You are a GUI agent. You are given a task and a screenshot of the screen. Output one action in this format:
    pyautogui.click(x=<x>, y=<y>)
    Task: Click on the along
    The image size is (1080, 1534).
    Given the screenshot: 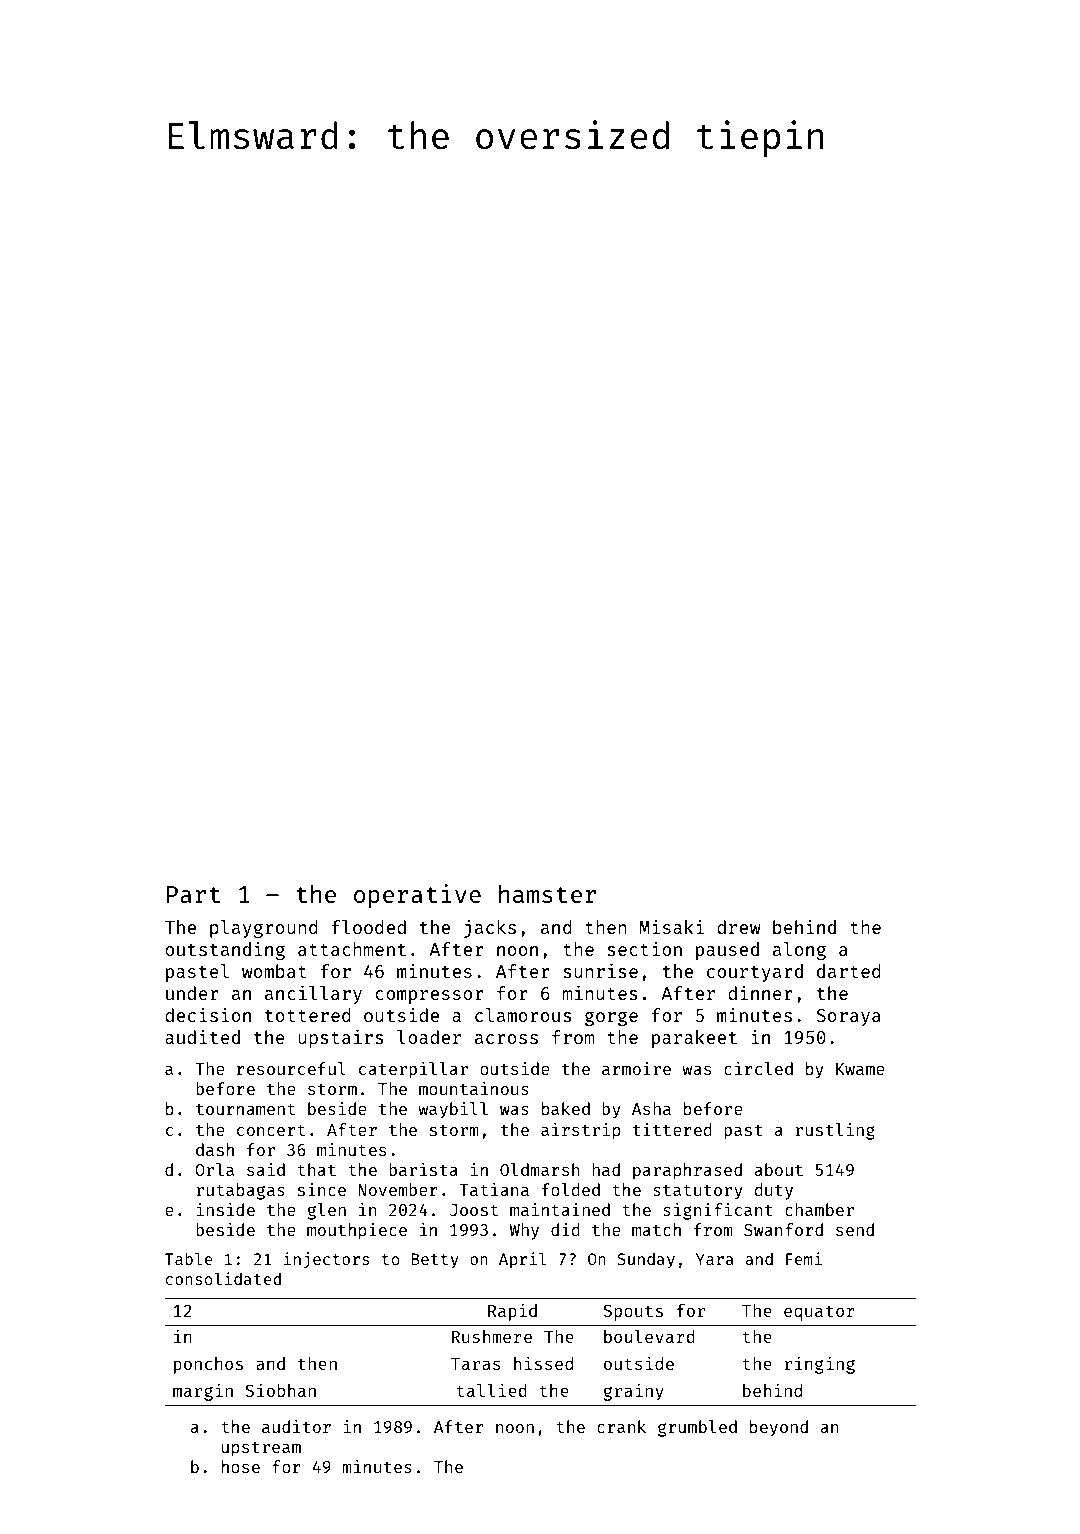 What is the action you would take?
    pyautogui.click(x=799, y=951)
